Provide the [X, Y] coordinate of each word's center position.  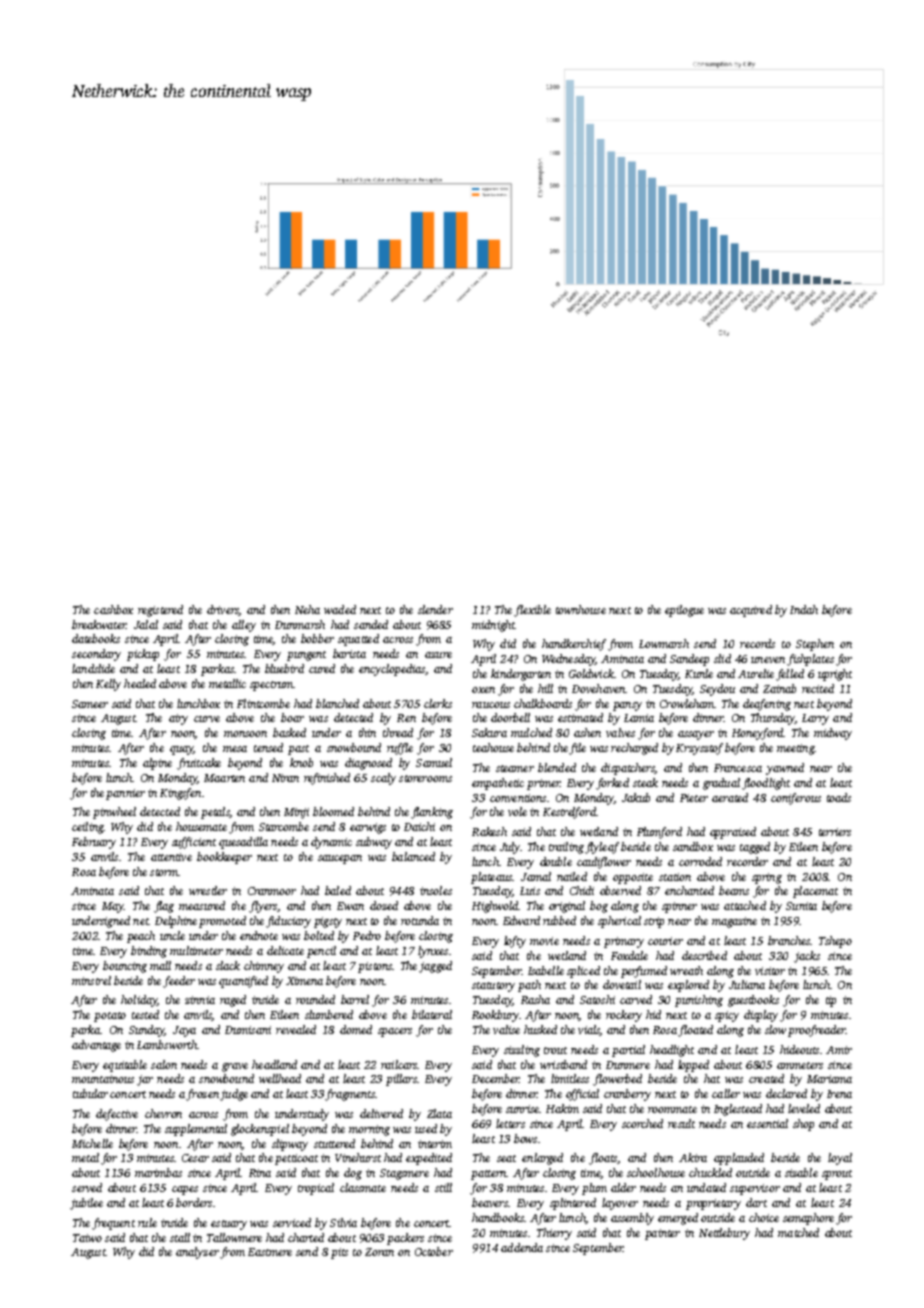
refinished [327, 779]
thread [398, 732]
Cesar [195, 1158]
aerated [730, 797]
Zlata [439, 1113]
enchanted [689, 890]
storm [164, 872]
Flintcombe [263, 703]
